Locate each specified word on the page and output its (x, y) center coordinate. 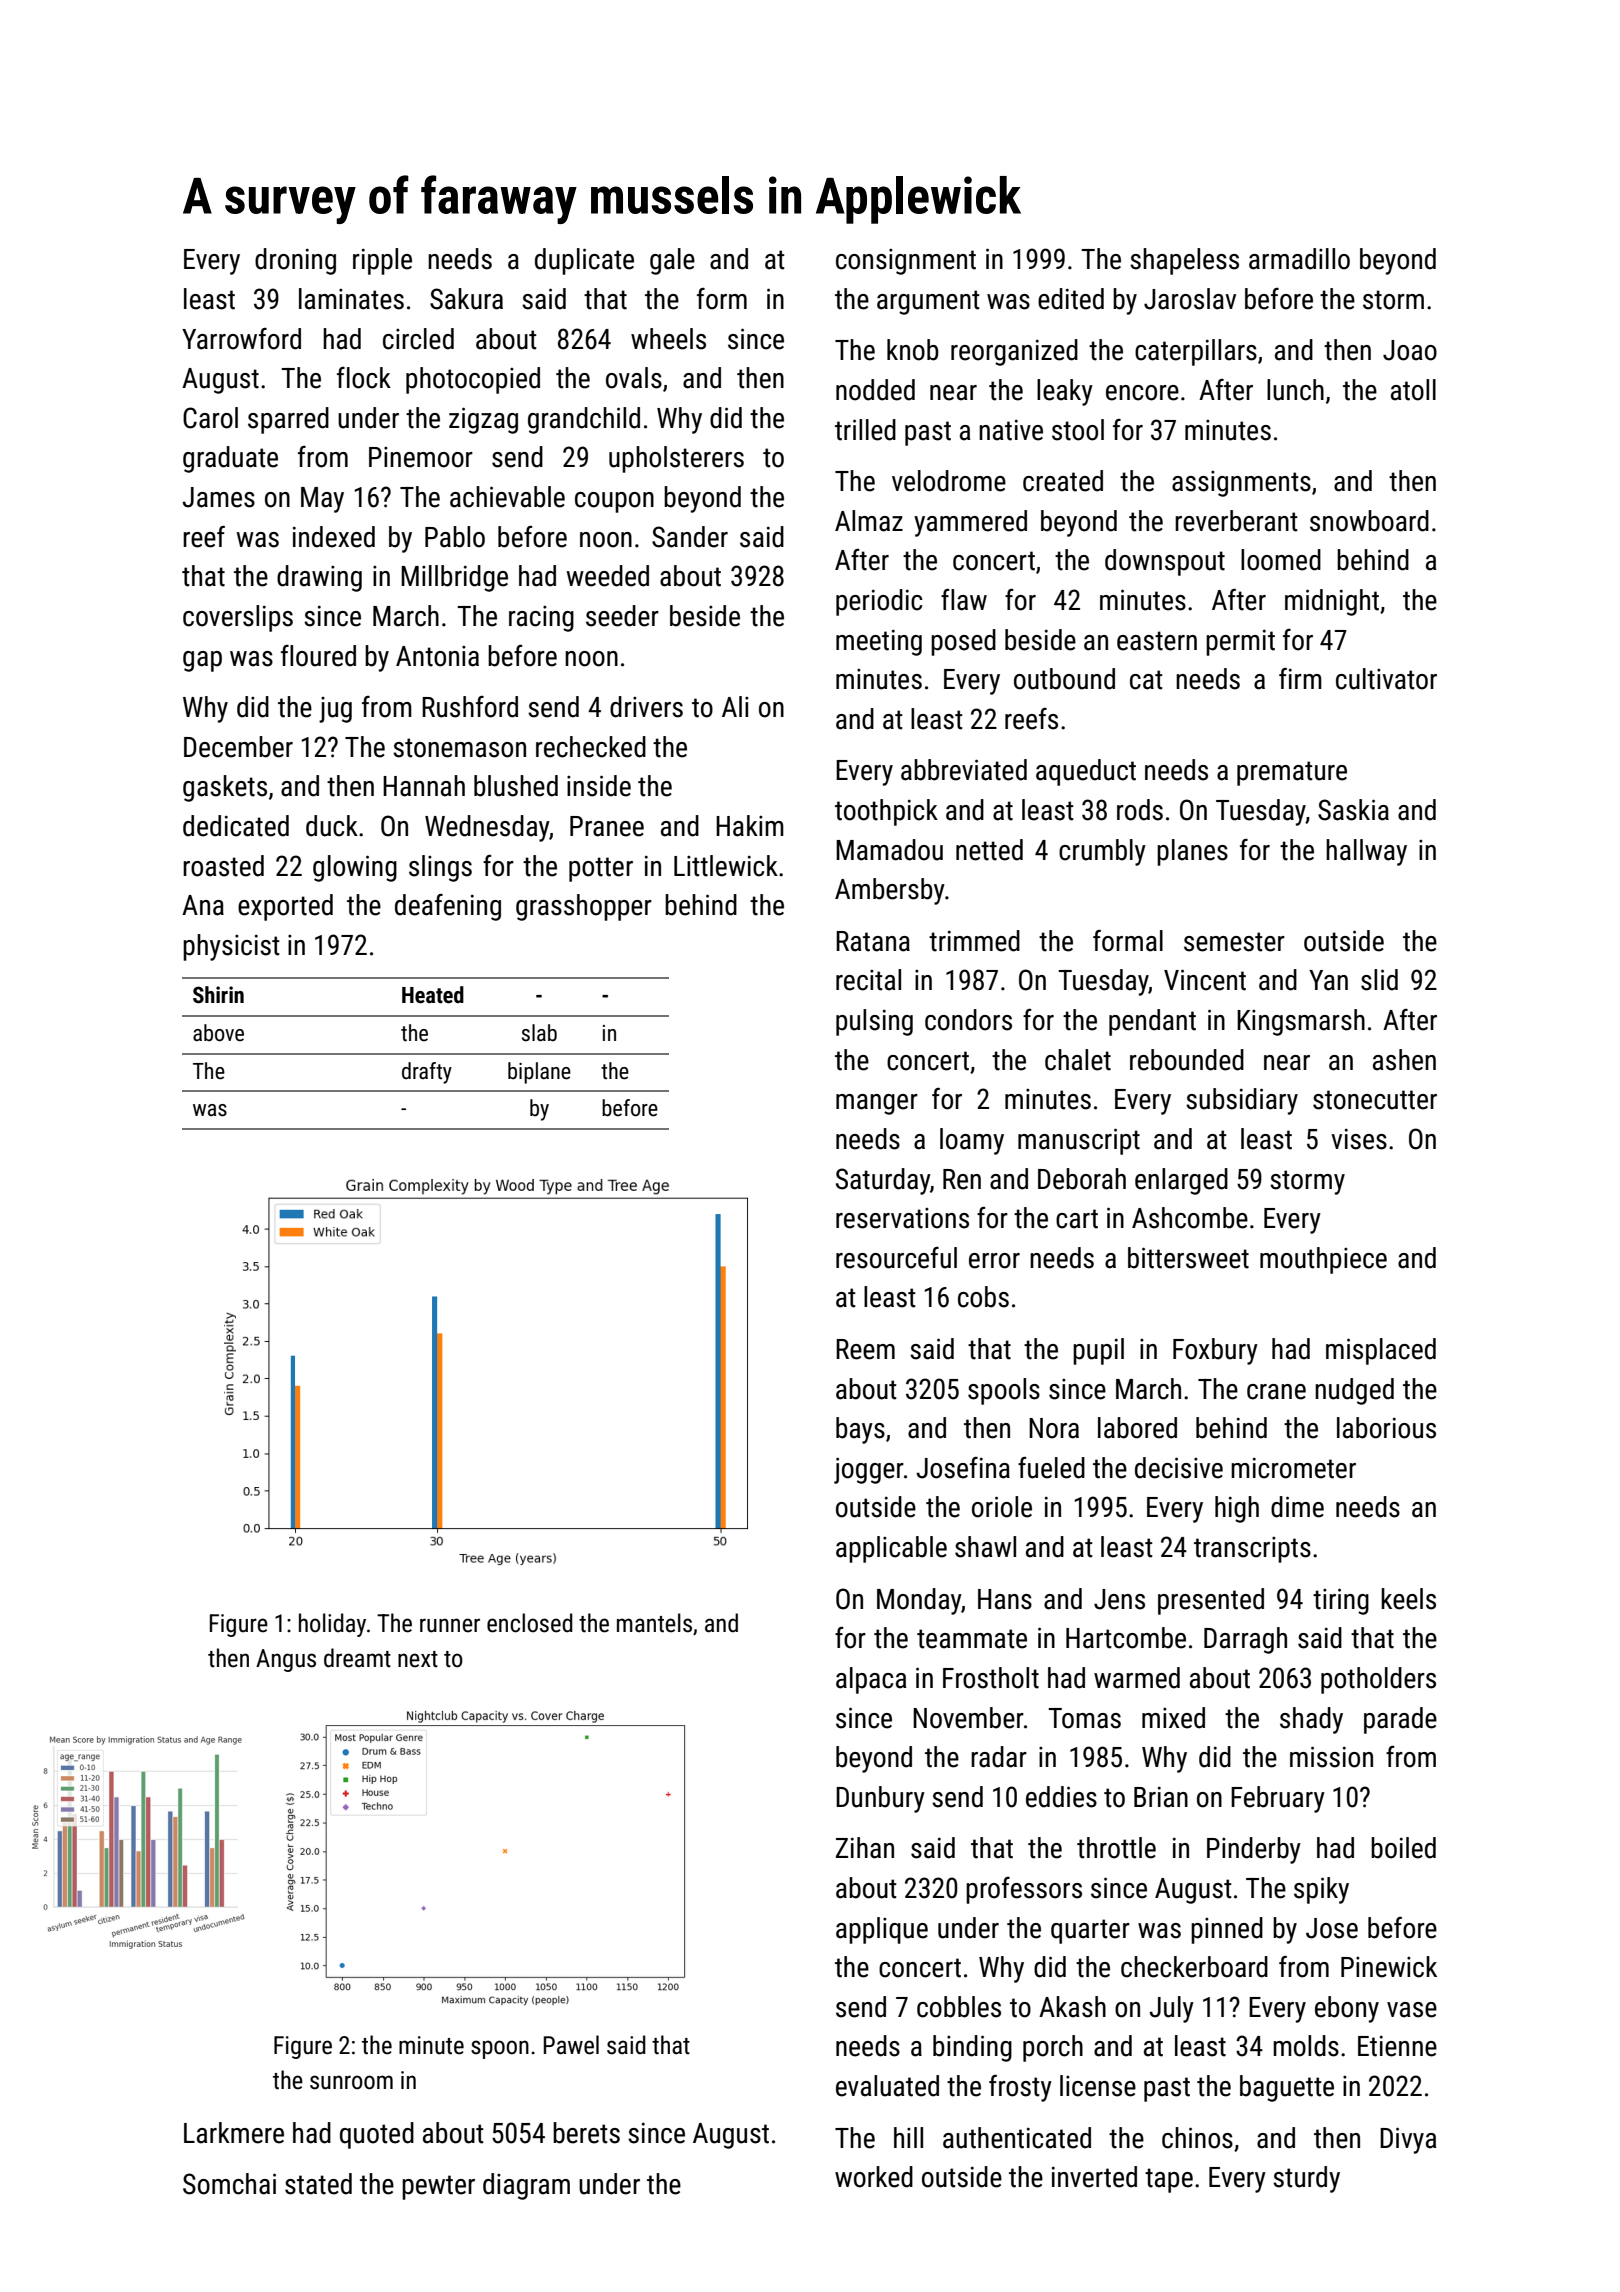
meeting (879, 643)
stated (318, 2184)
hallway (1366, 852)
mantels (654, 1623)
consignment (906, 262)
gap (202, 661)
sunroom (351, 2082)
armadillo (1299, 259)
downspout (1165, 562)
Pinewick (1389, 1967)
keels (1408, 1599)
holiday (332, 1625)
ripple (382, 261)
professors (1024, 1890)
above (218, 1033)
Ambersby (890, 891)
